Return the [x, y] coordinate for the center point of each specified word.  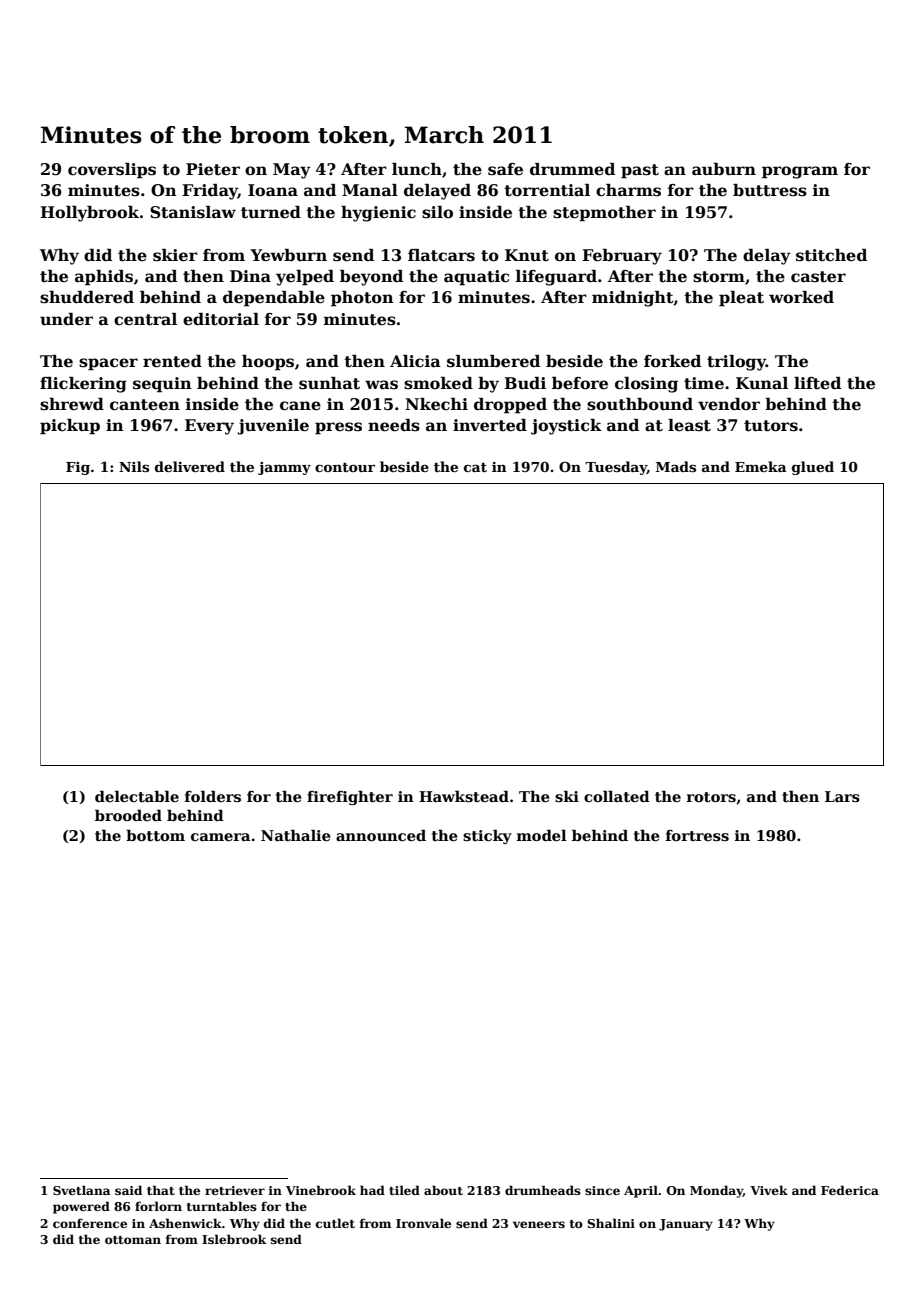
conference [90, 1223]
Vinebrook [321, 1190]
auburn [724, 169]
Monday [716, 1191]
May [292, 171]
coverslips [112, 171]
